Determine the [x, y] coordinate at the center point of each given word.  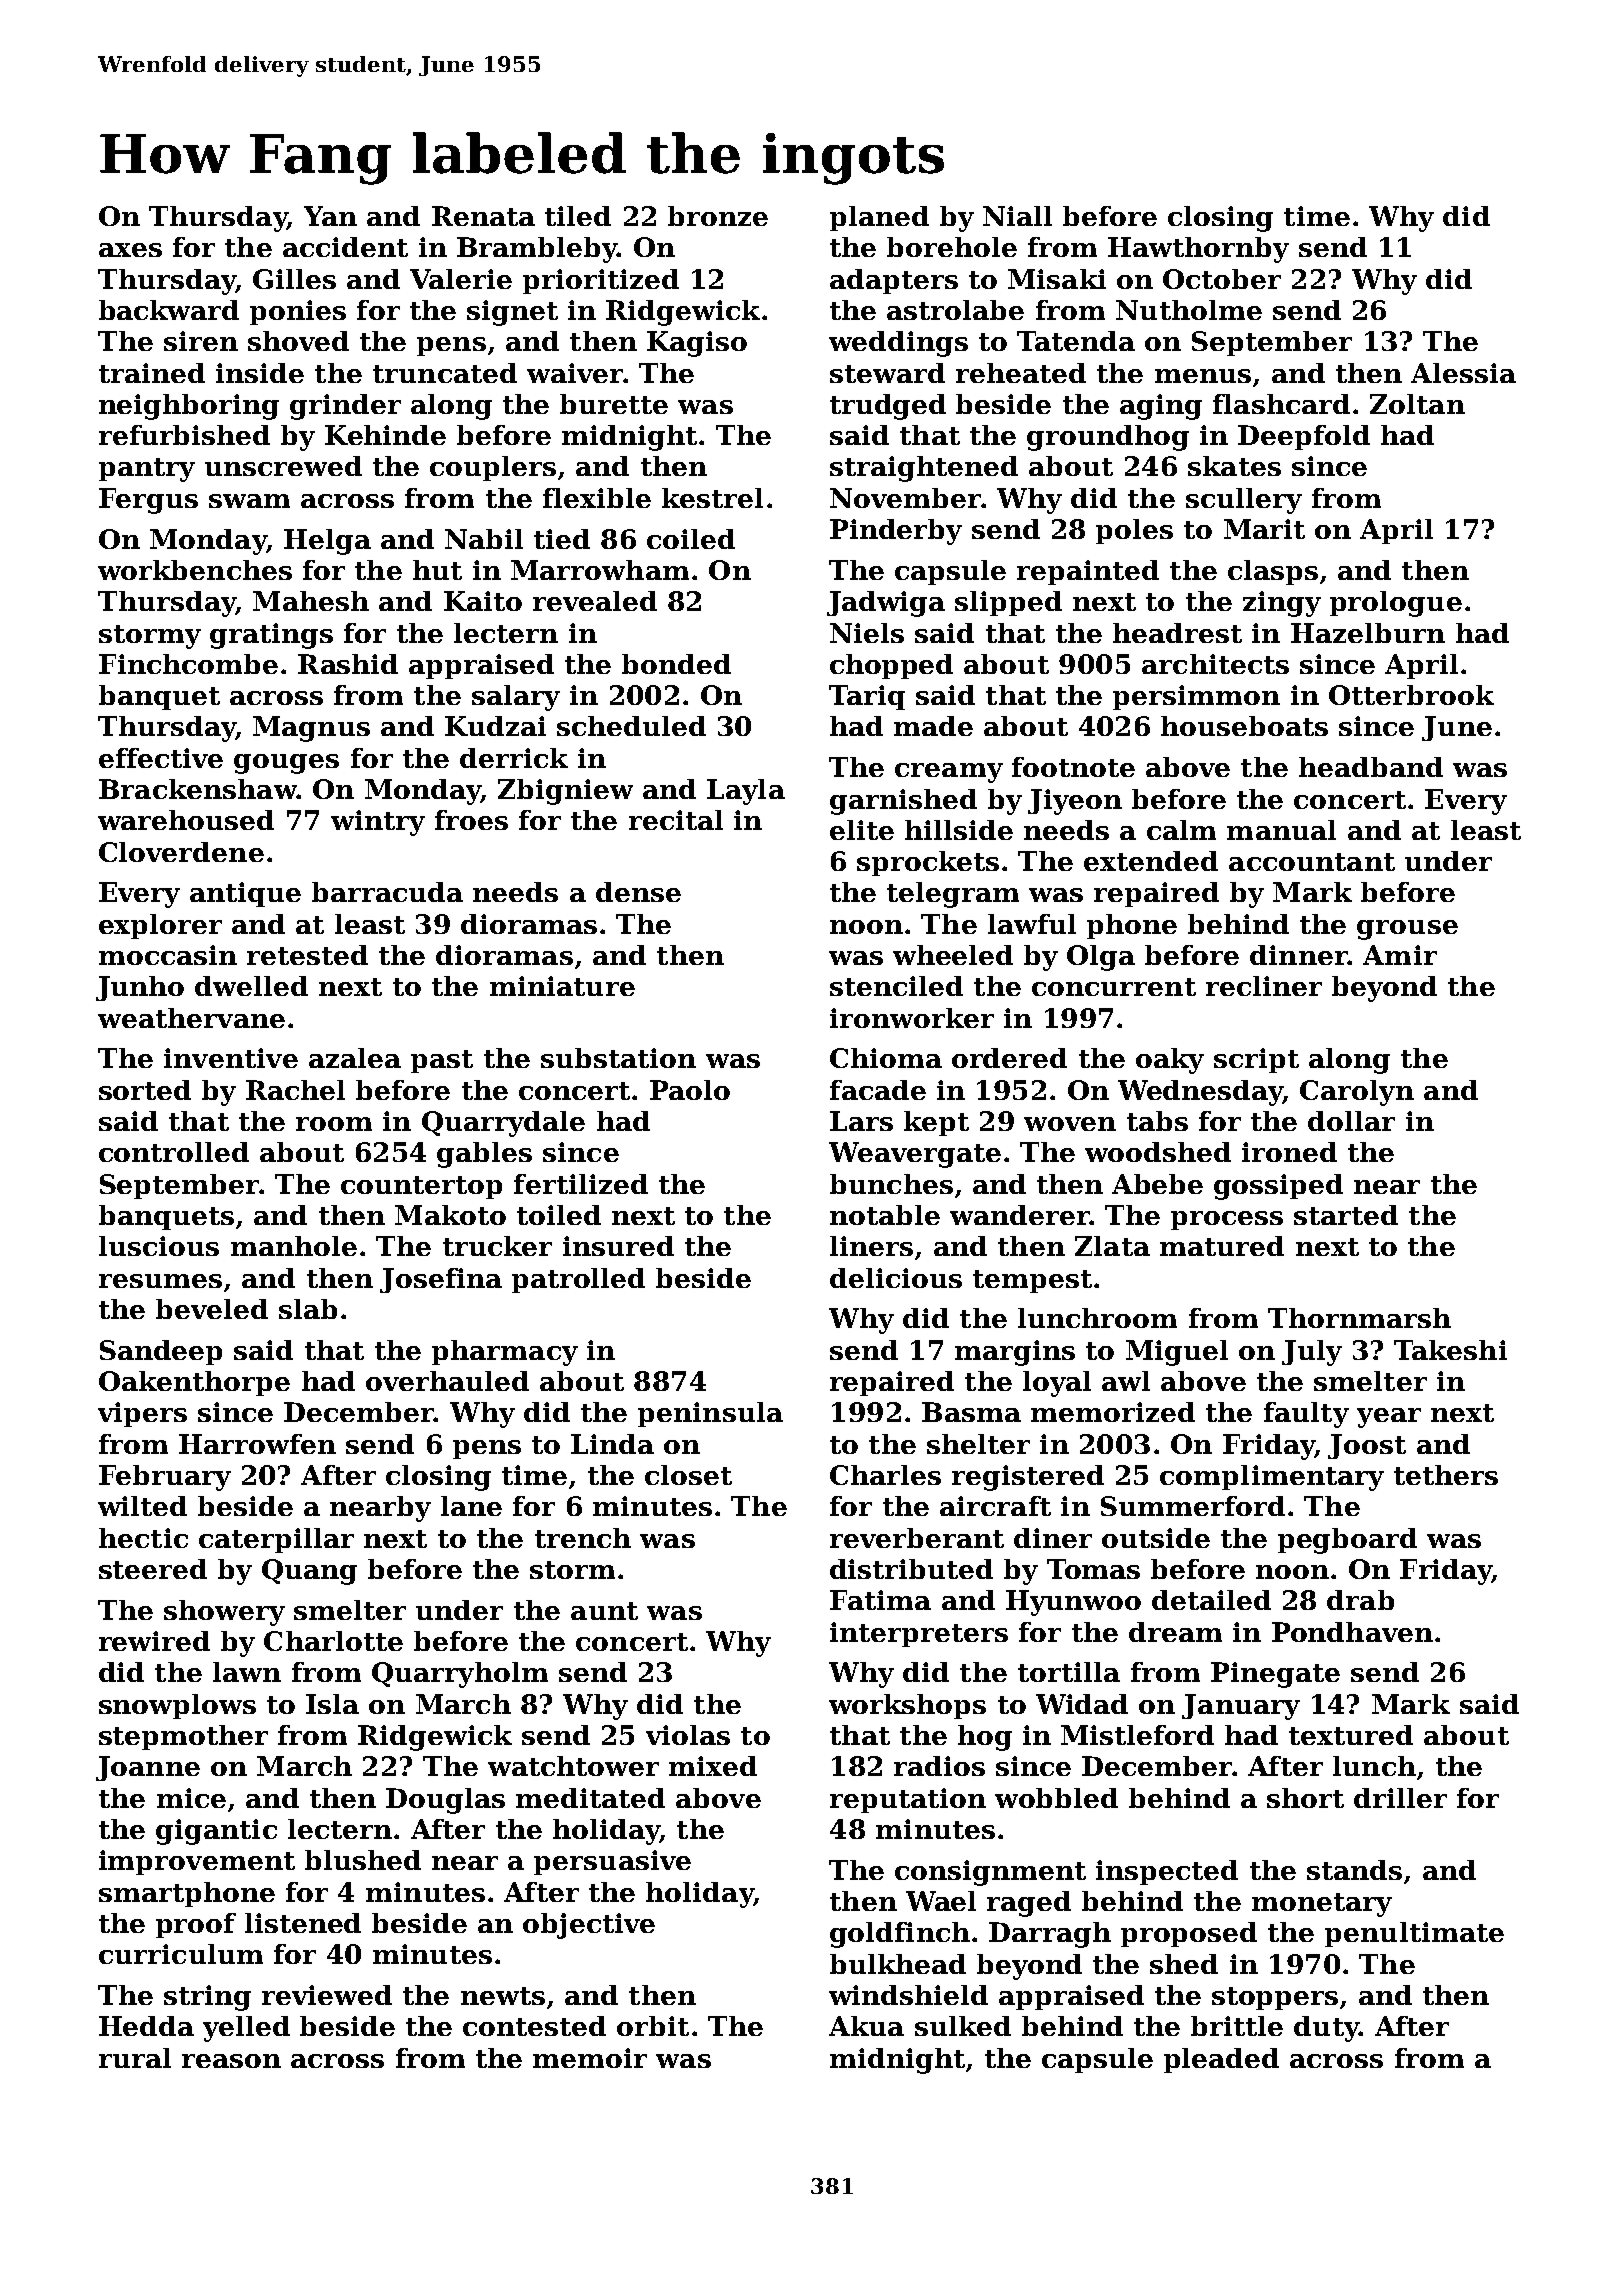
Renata [483, 216]
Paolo [690, 1090]
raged [1029, 1904]
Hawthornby [1198, 250]
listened [303, 1923]
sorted [145, 1090]
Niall [1017, 216]
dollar [1351, 1121]
